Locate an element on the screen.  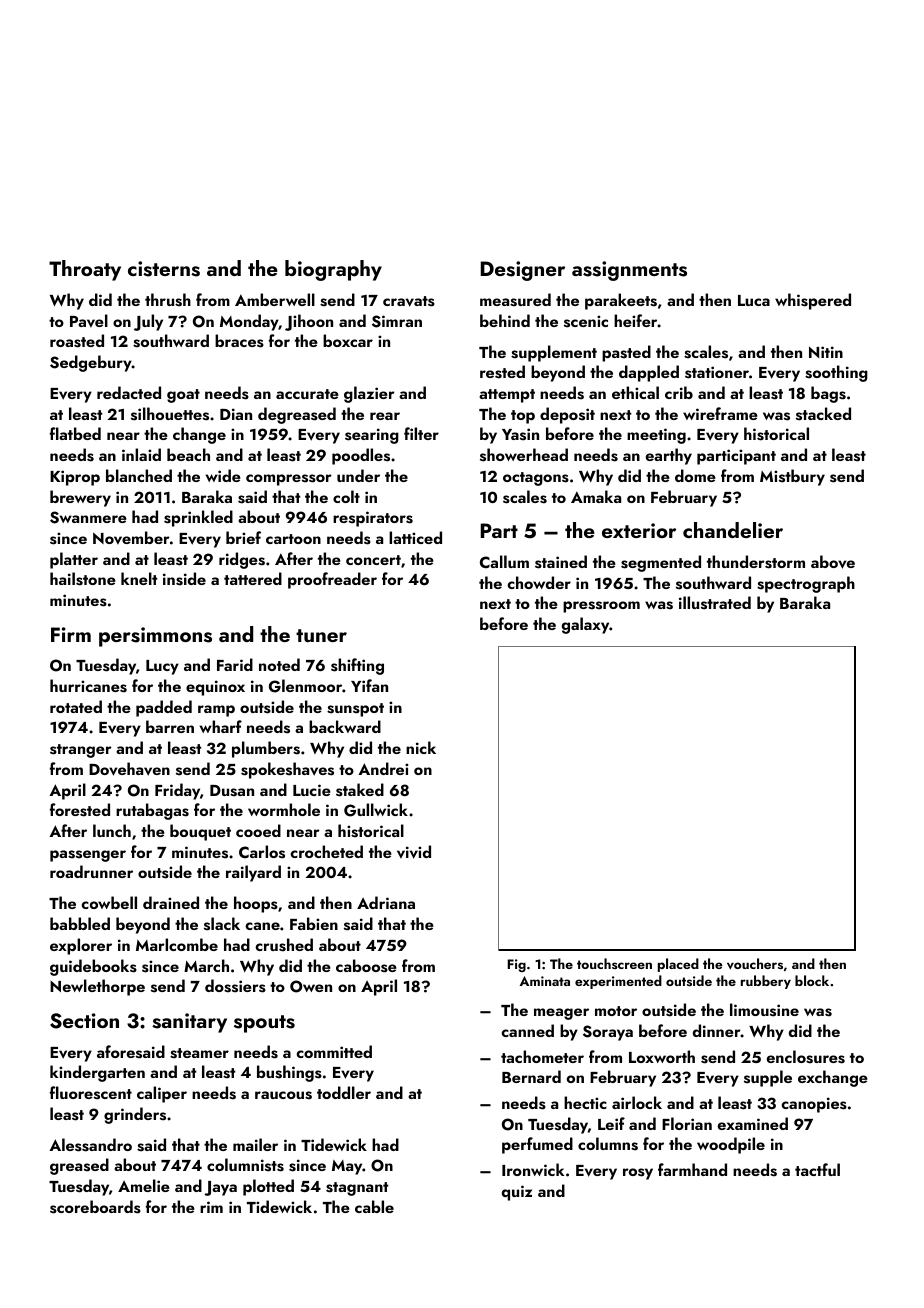
poodles is located at coordinates (361, 456).
